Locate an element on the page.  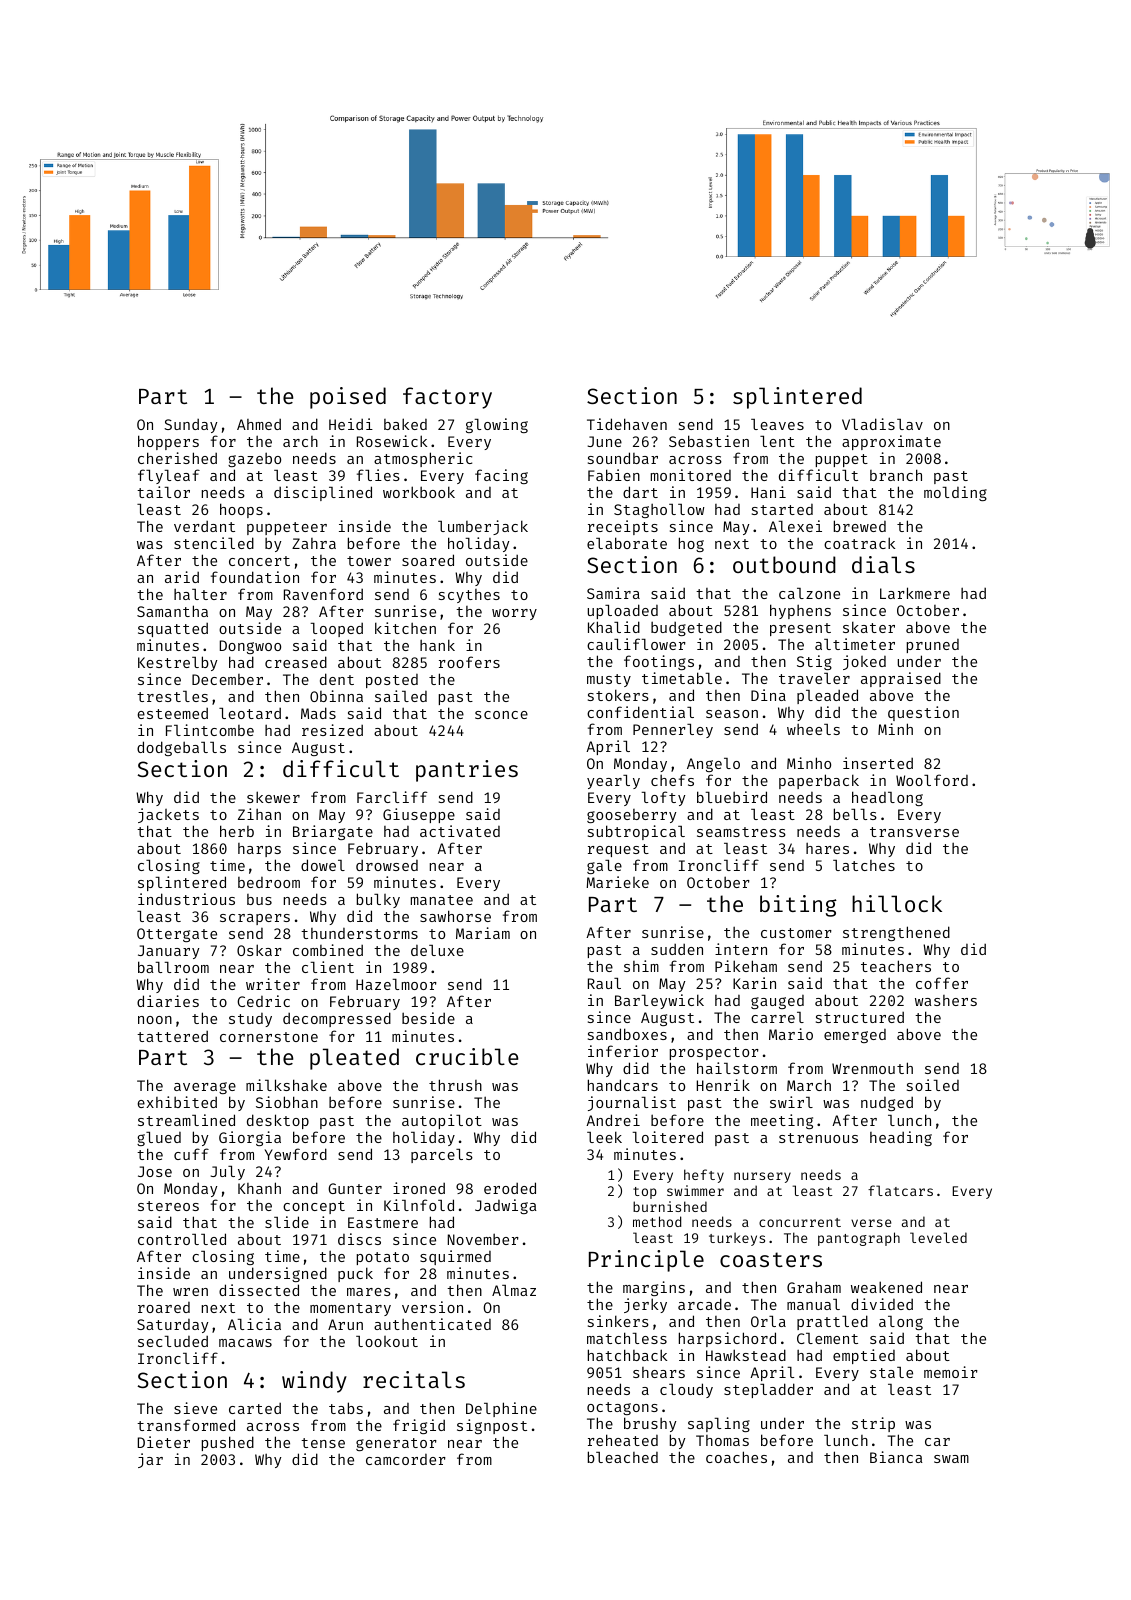
paperback is located at coordinates (819, 781).
